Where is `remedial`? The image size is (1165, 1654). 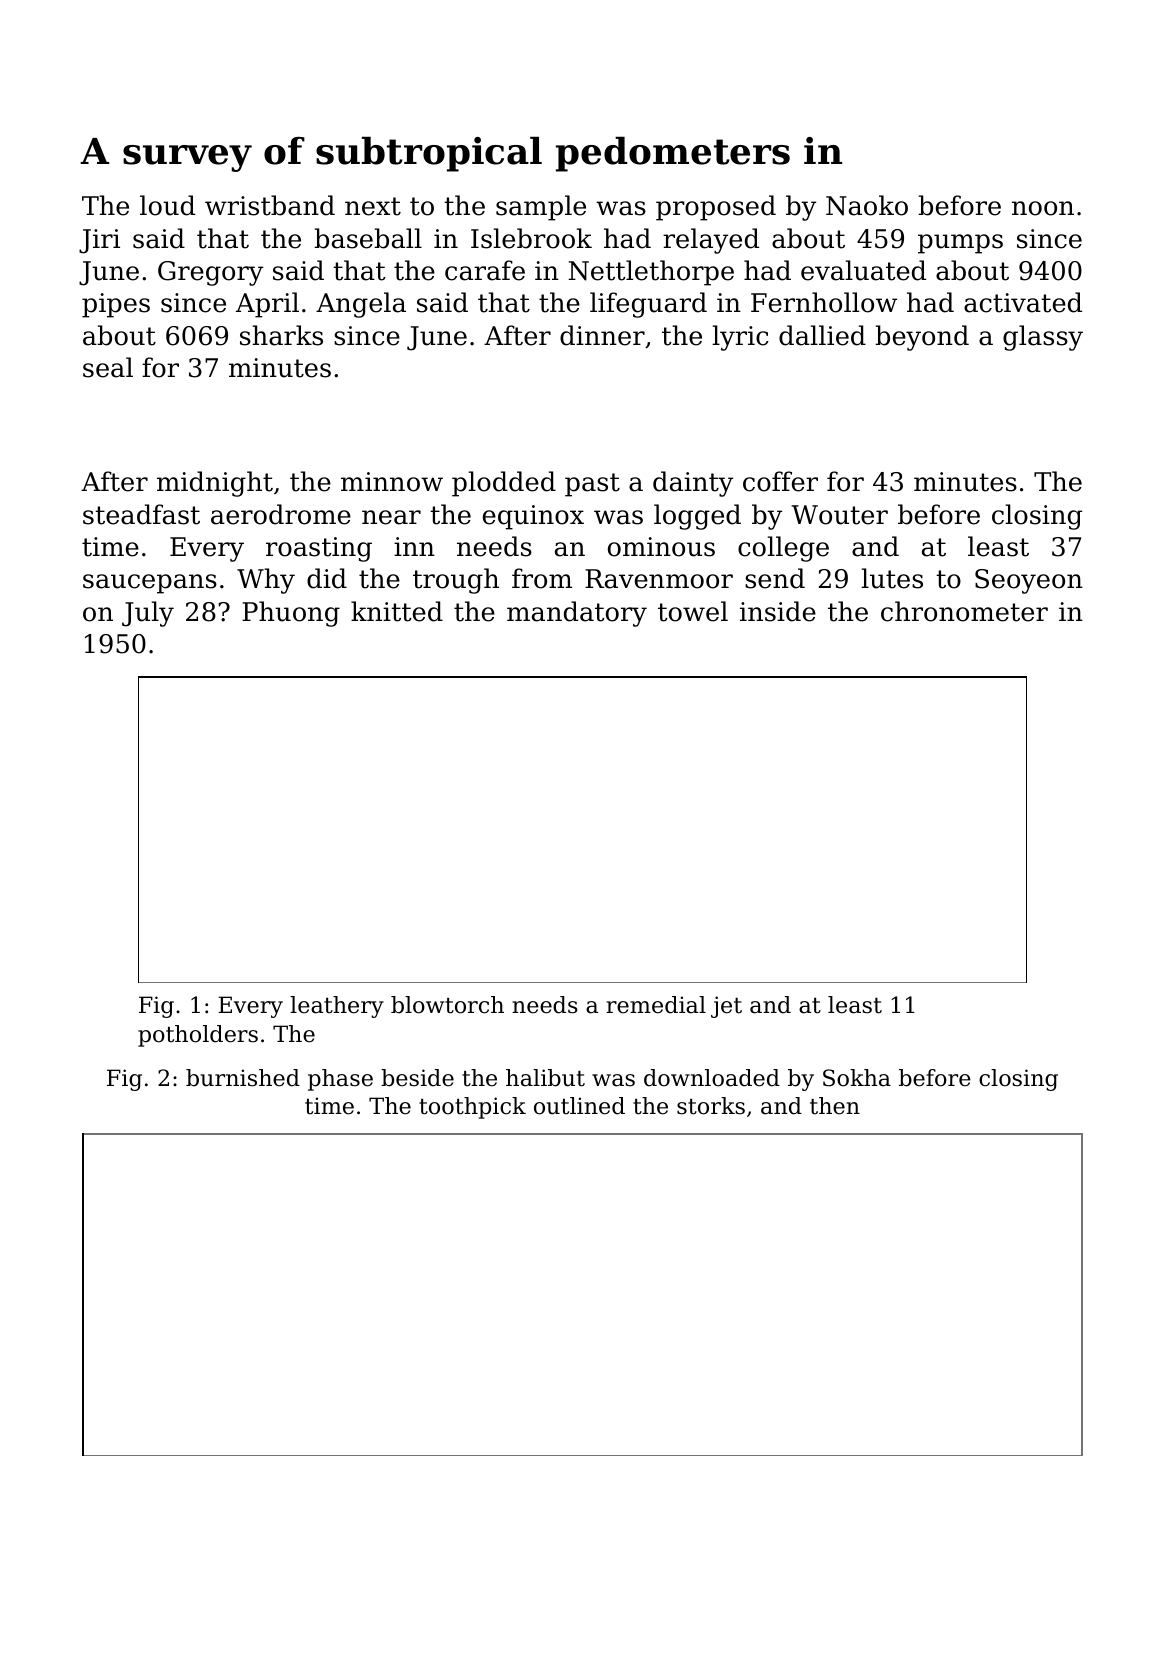
remedial is located at coordinates (656, 1005).
